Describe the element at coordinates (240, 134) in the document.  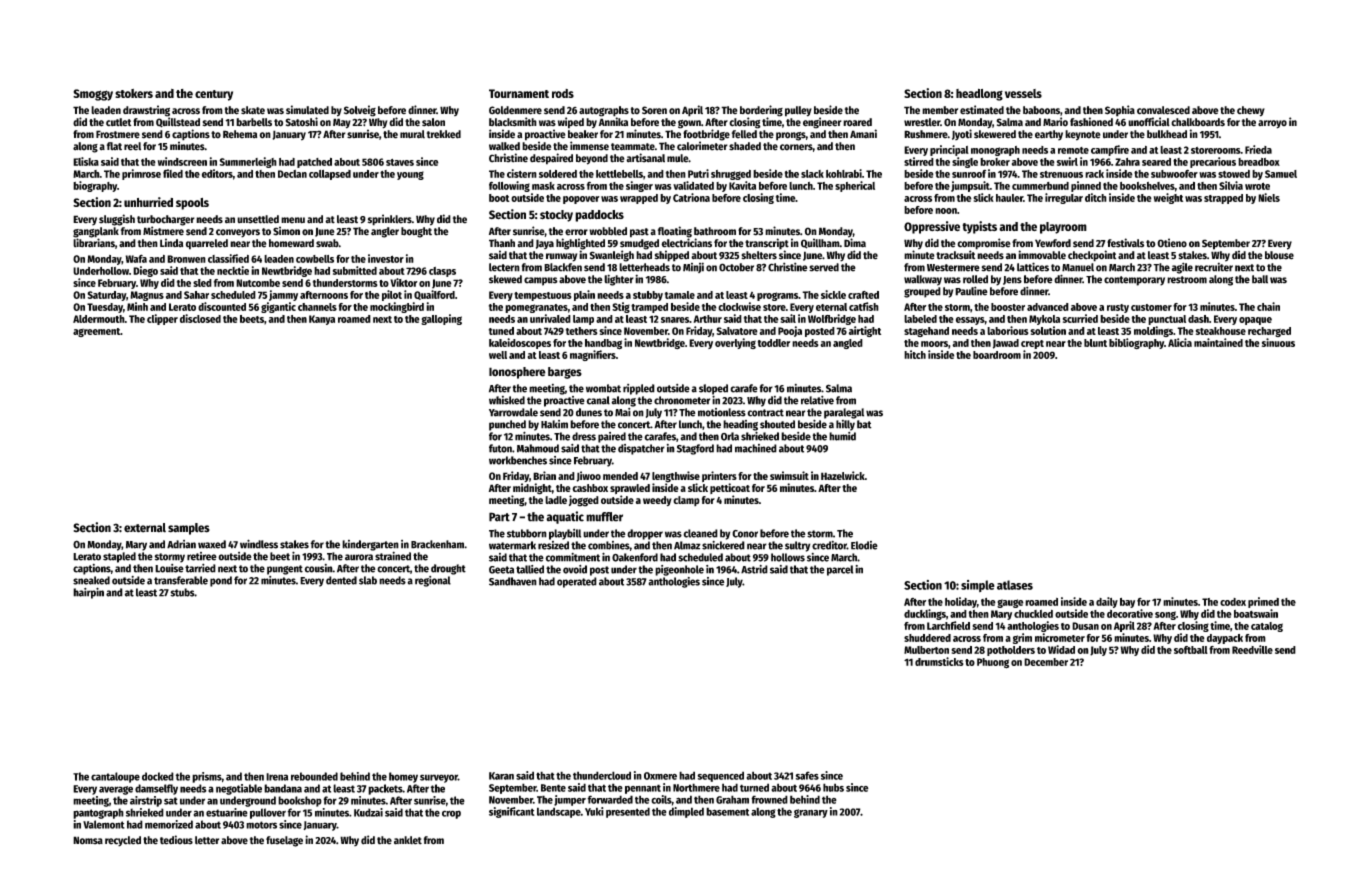
I see `Rehema` at that location.
